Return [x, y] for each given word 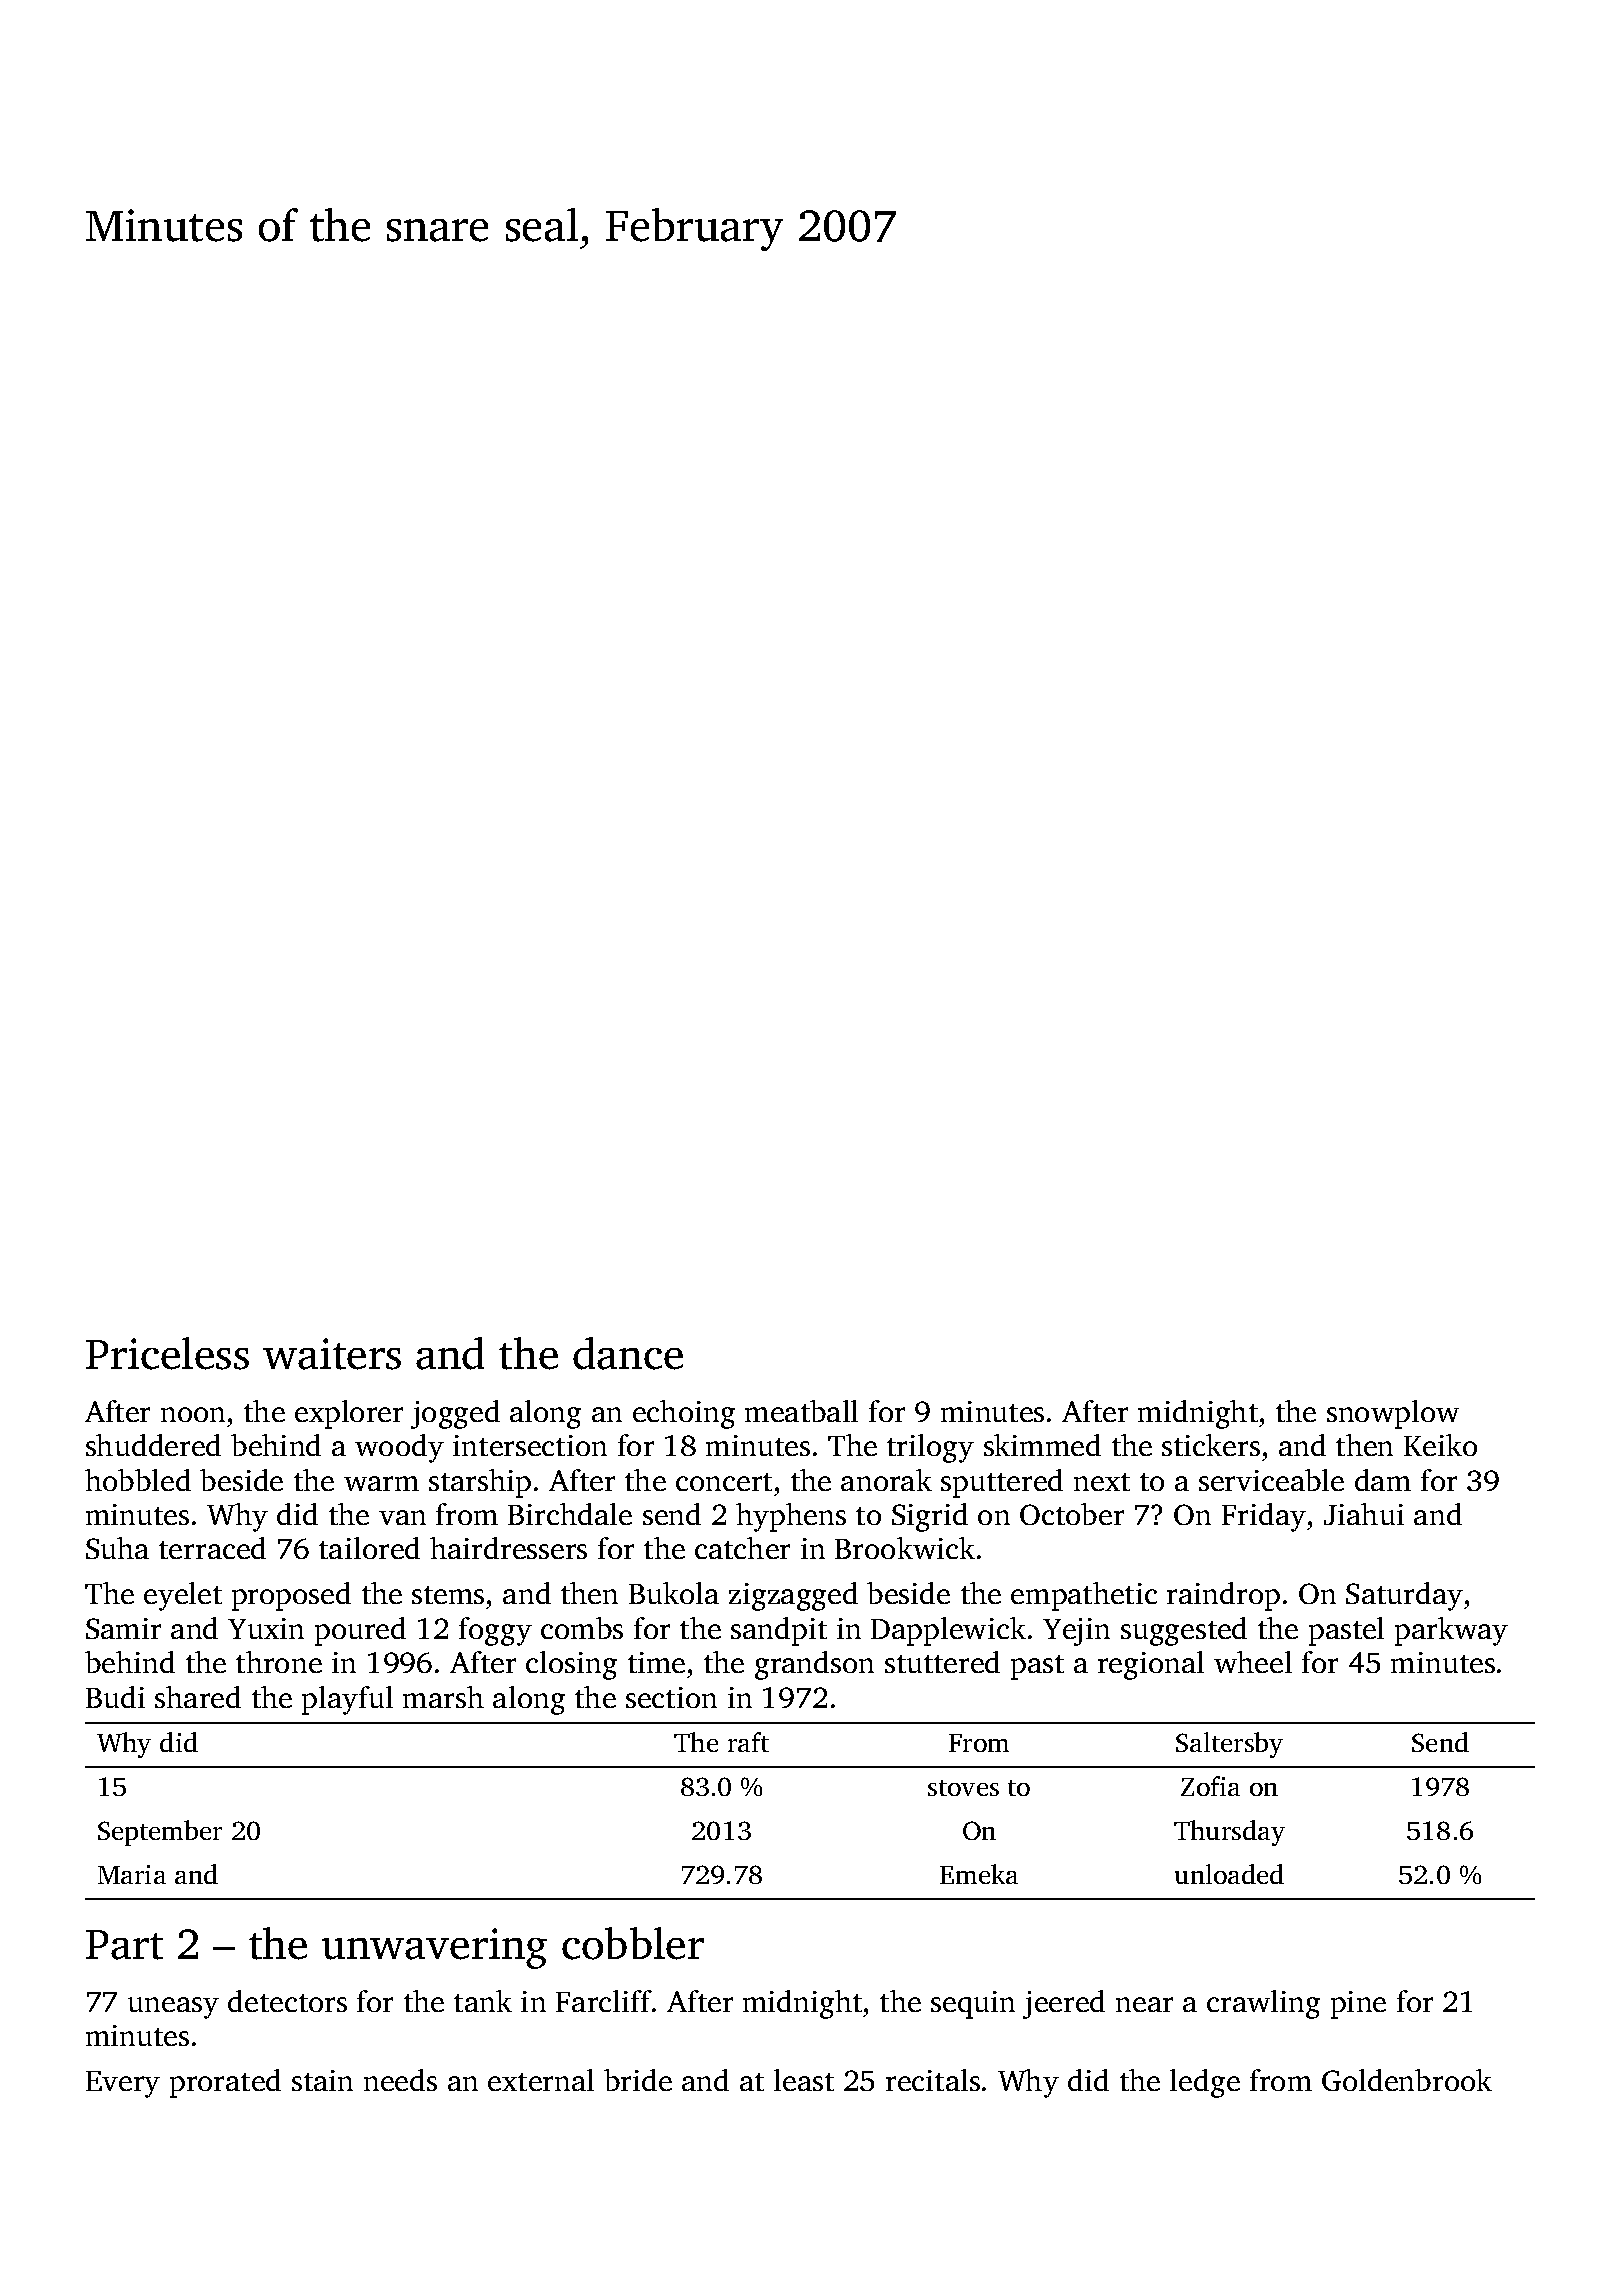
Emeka [979, 1874]
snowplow [1393, 1414]
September [160, 1833]
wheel [1253, 1662]
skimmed [1042, 1445]
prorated [225, 2083]
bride [638, 2080]
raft [748, 1742]
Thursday [1229, 1833]
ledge [1205, 2083]
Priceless [167, 1353]
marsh [443, 1697]
